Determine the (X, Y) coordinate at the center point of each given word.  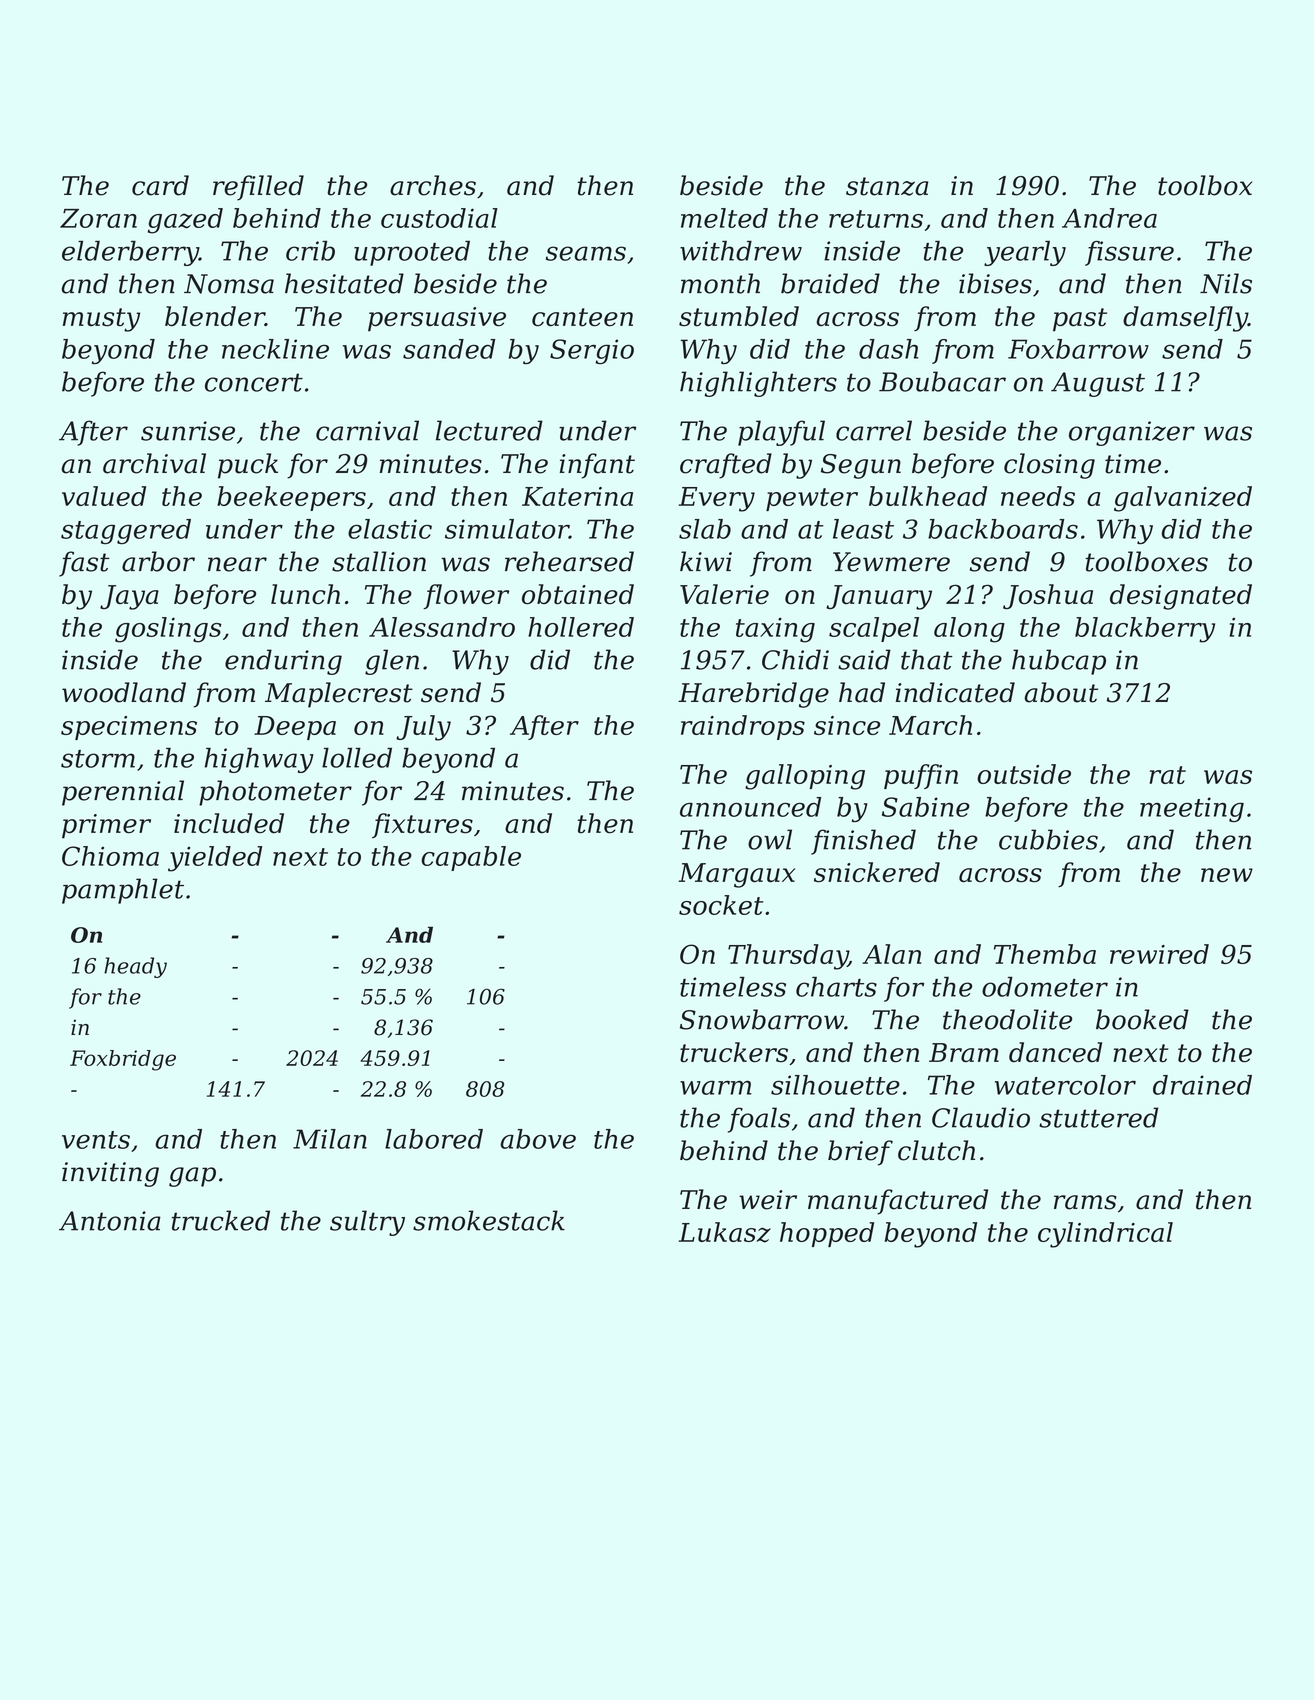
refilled (258, 188)
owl (770, 839)
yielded (215, 859)
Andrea (1109, 218)
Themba (1045, 954)
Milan (330, 1139)
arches (433, 185)
